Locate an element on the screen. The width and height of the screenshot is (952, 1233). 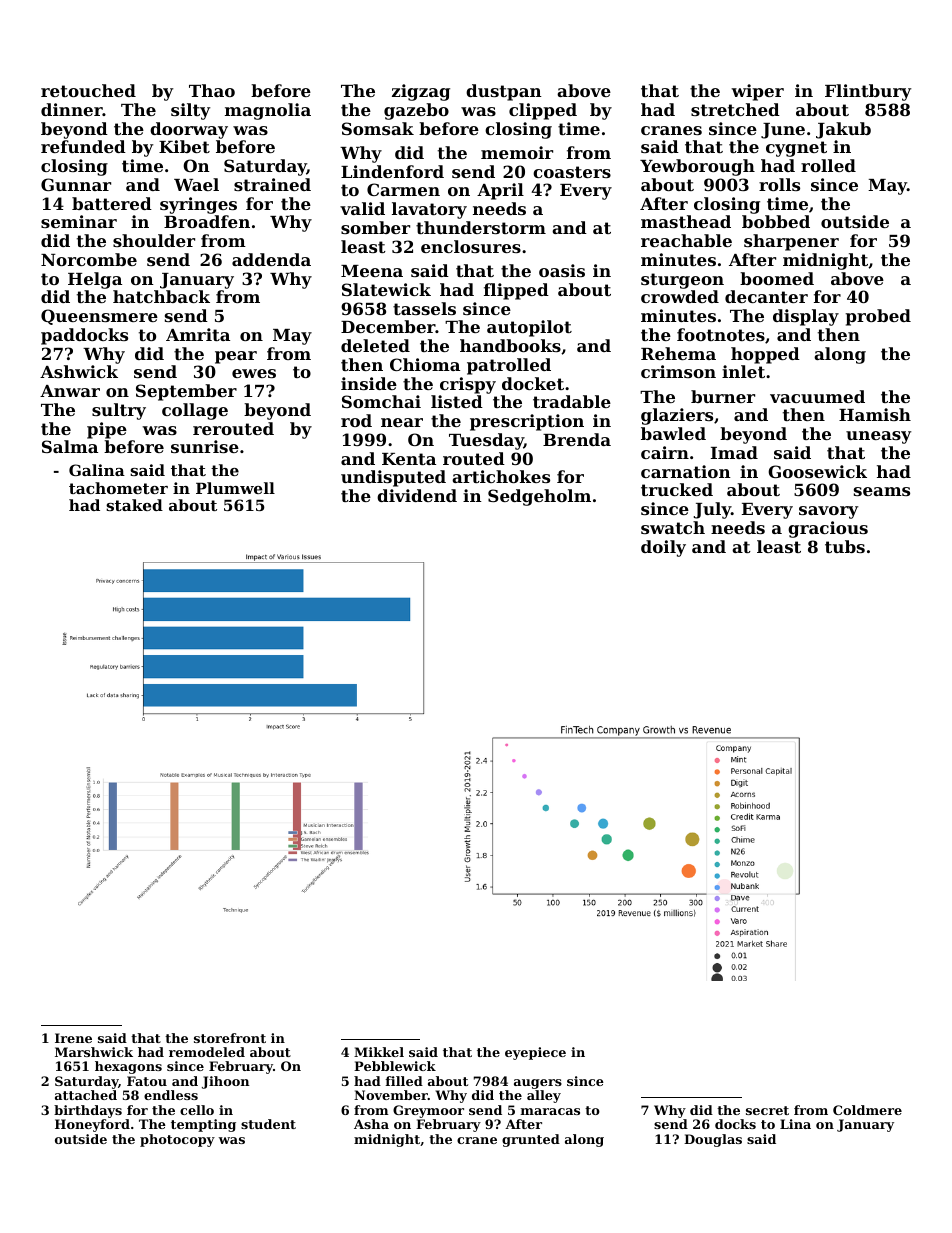
Thao is located at coordinates (212, 90).
